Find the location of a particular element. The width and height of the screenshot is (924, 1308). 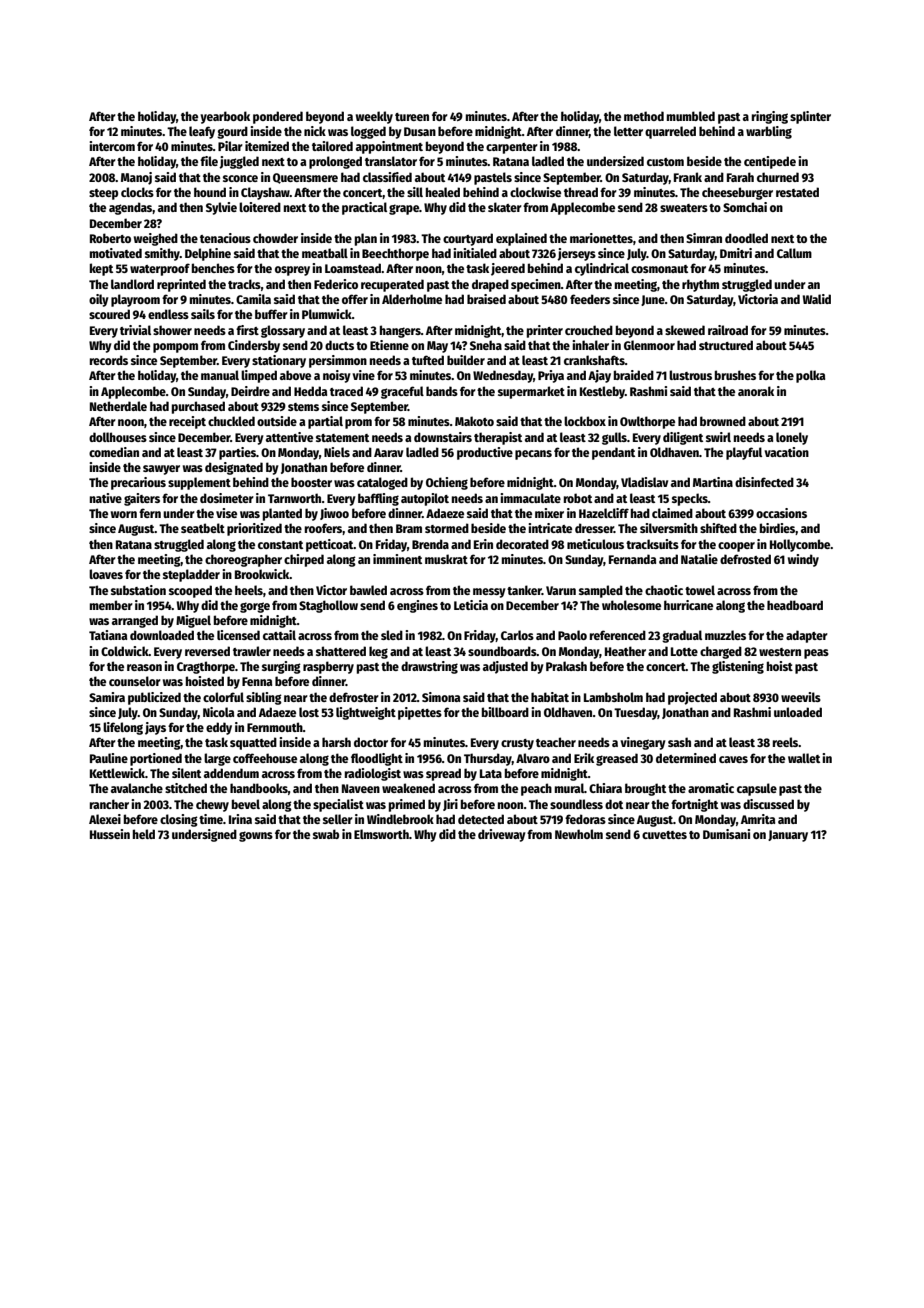

restated is located at coordinates (797, 192).
